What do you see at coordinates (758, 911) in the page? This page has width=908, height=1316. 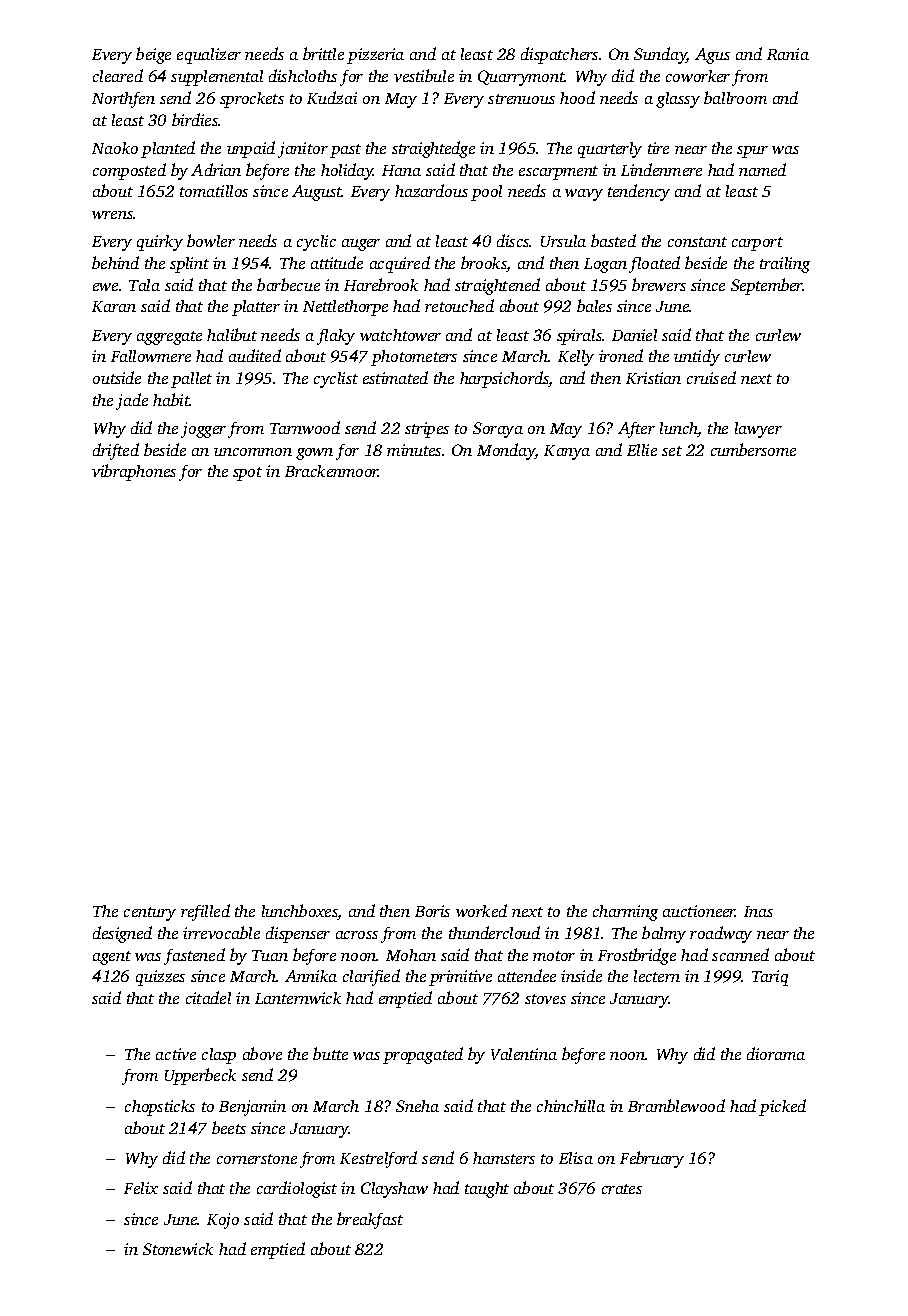 I see `Inas` at bounding box center [758, 911].
